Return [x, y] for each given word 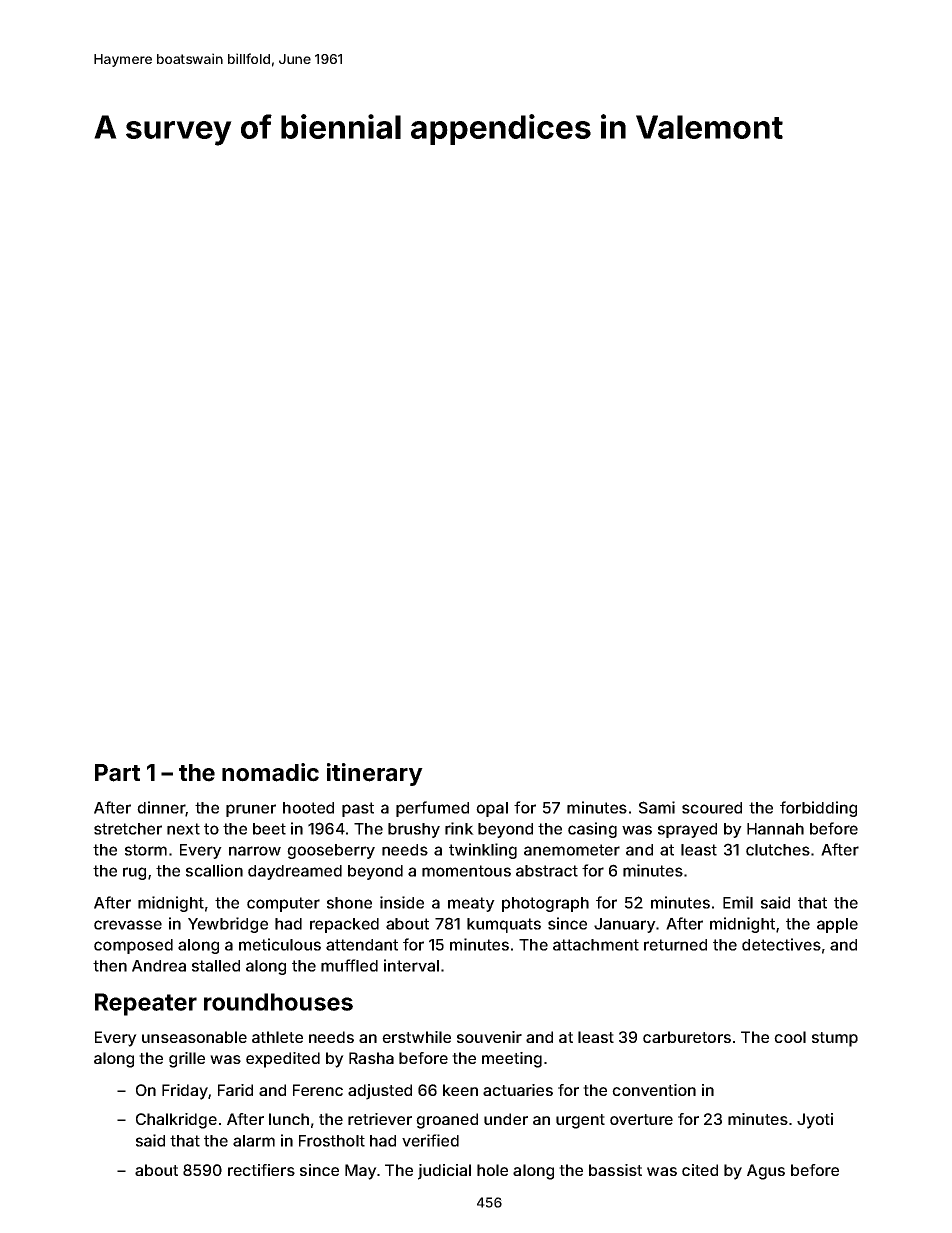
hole [492, 1170]
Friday [185, 1092]
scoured [712, 808]
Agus [766, 1172]
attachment [596, 945]
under [506, 1119]
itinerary [375, 774]
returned [675, 945]
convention [654, 1090]
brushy [414, 830]
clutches [778, 850]
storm [146, 850]
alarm [254, 1141]
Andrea [159, 966]
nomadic [270, 772]
